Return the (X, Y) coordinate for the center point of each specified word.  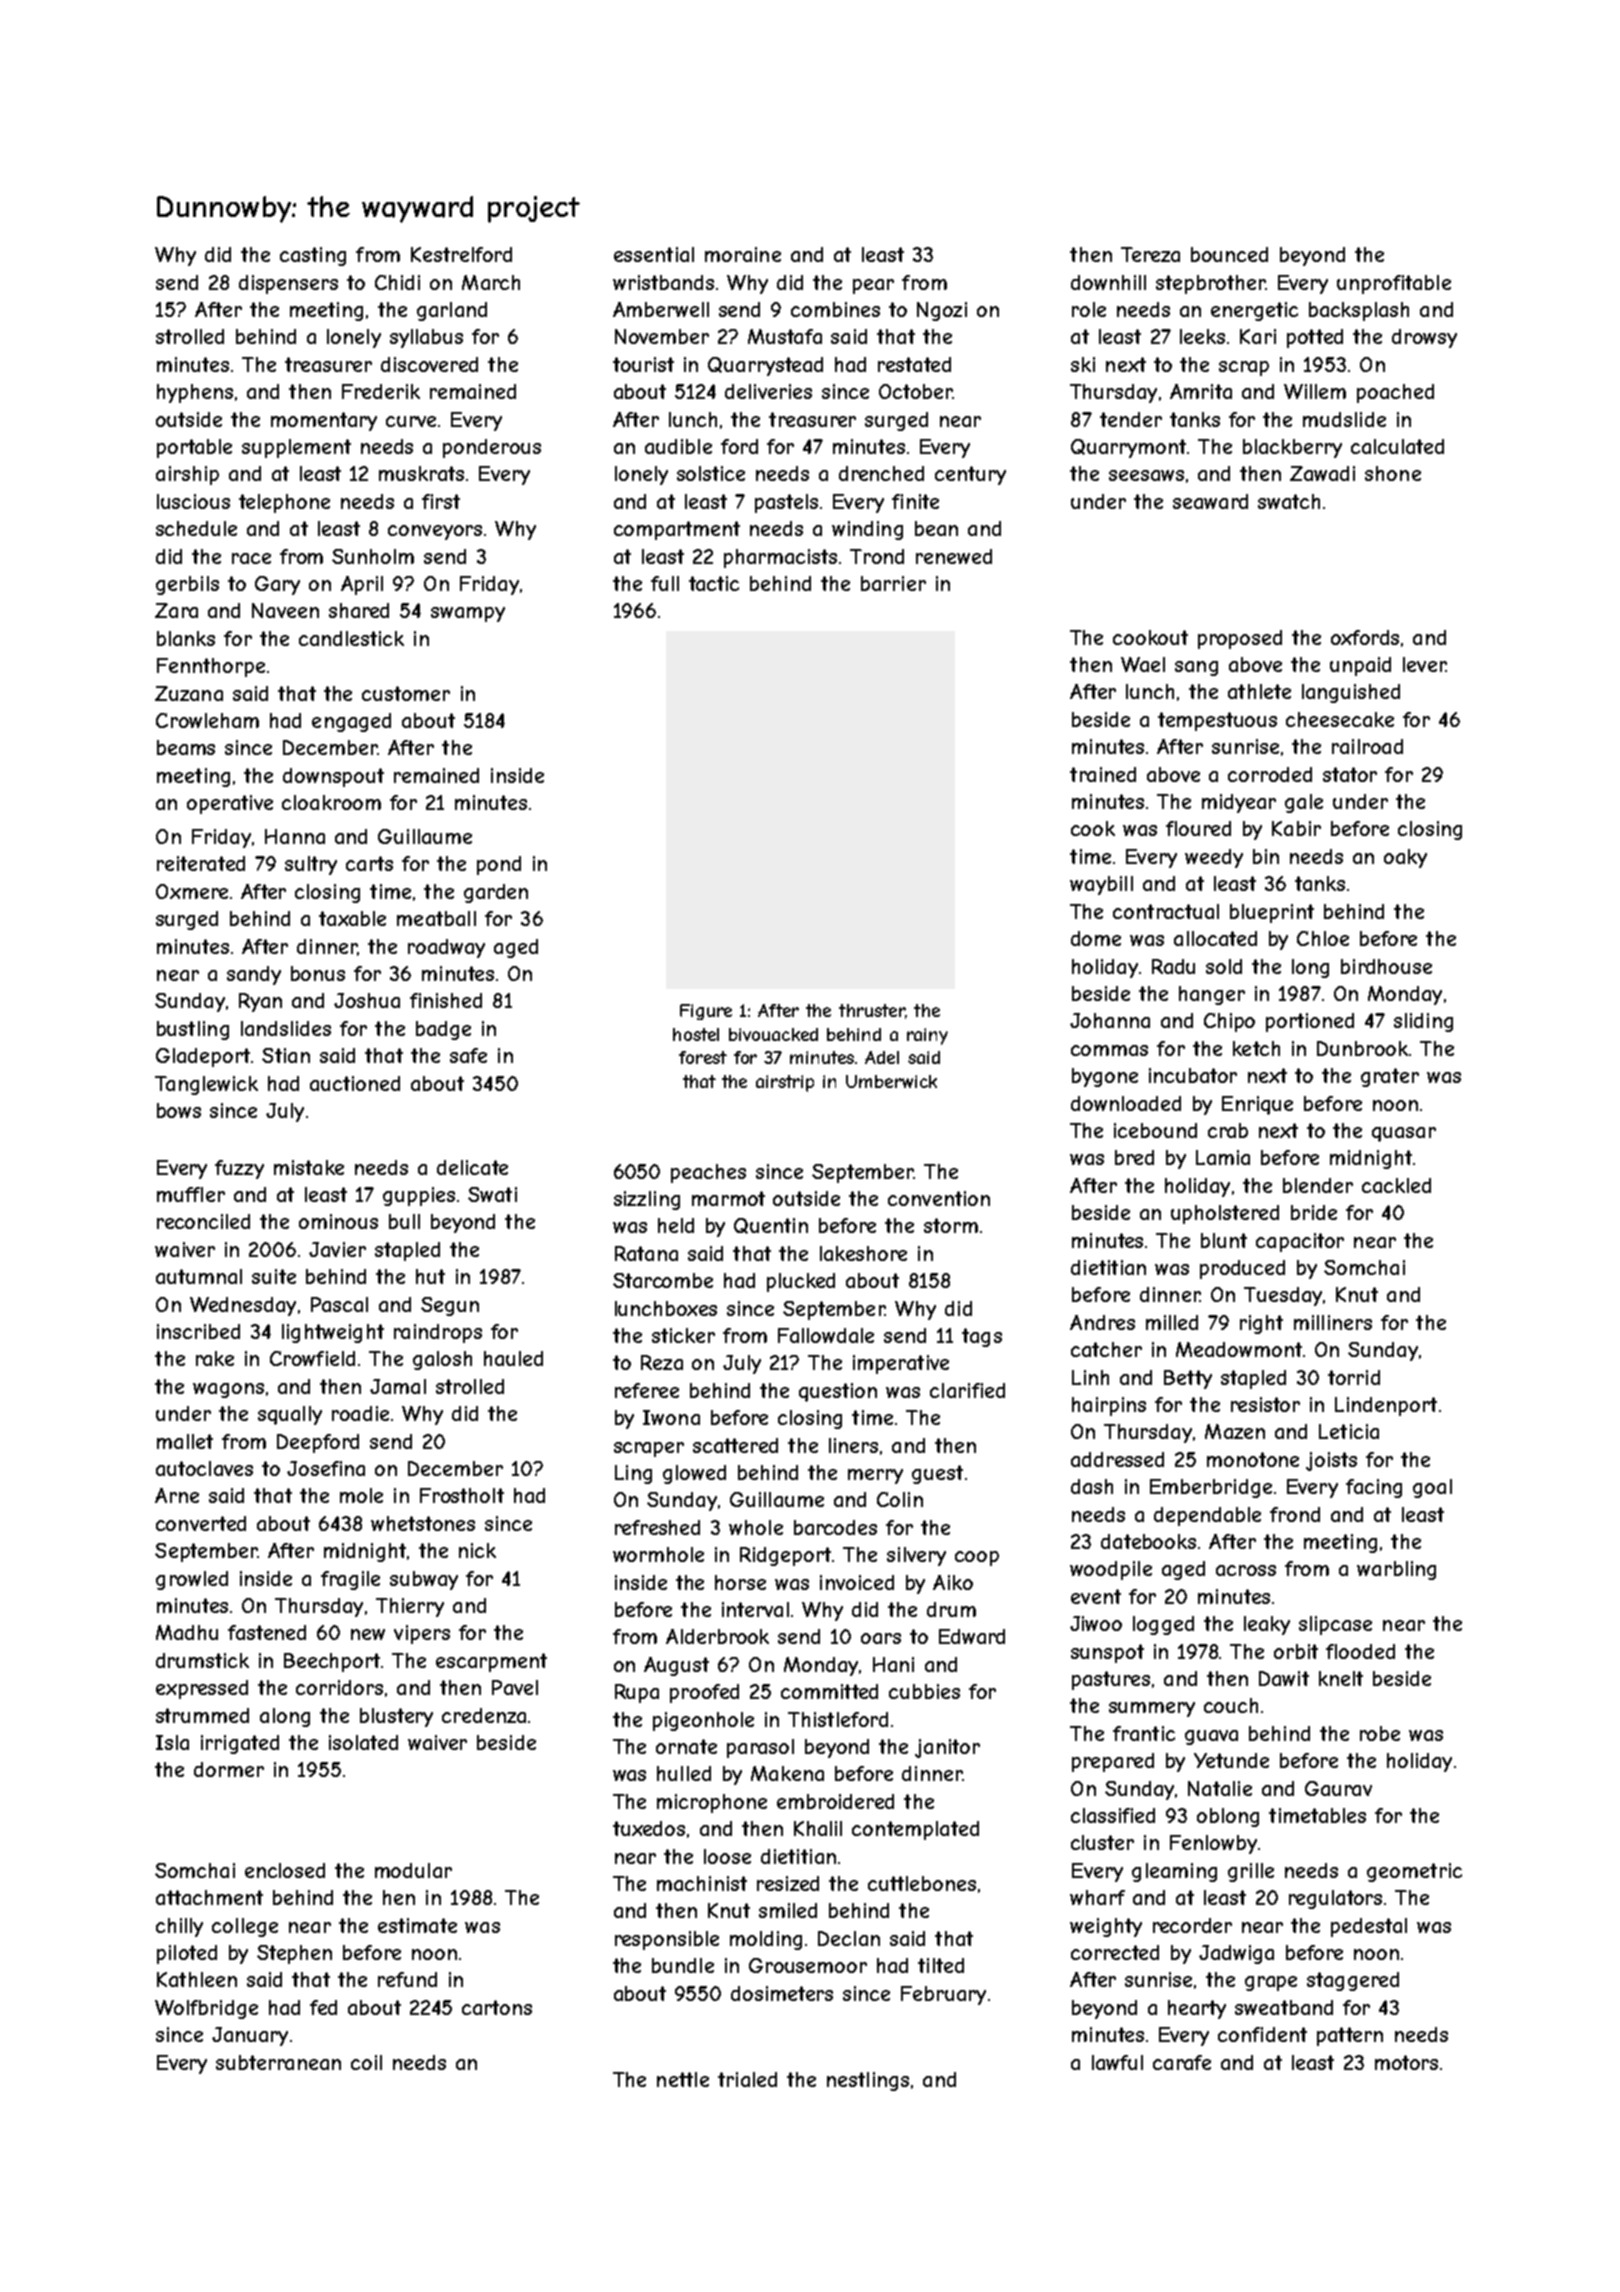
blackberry (1292, 448)
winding (867, 530)
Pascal (339, 1304)
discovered (429, 364)
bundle (683, 1965)
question (838, 1392)
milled (1172, 1322)
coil (366, 2062)
